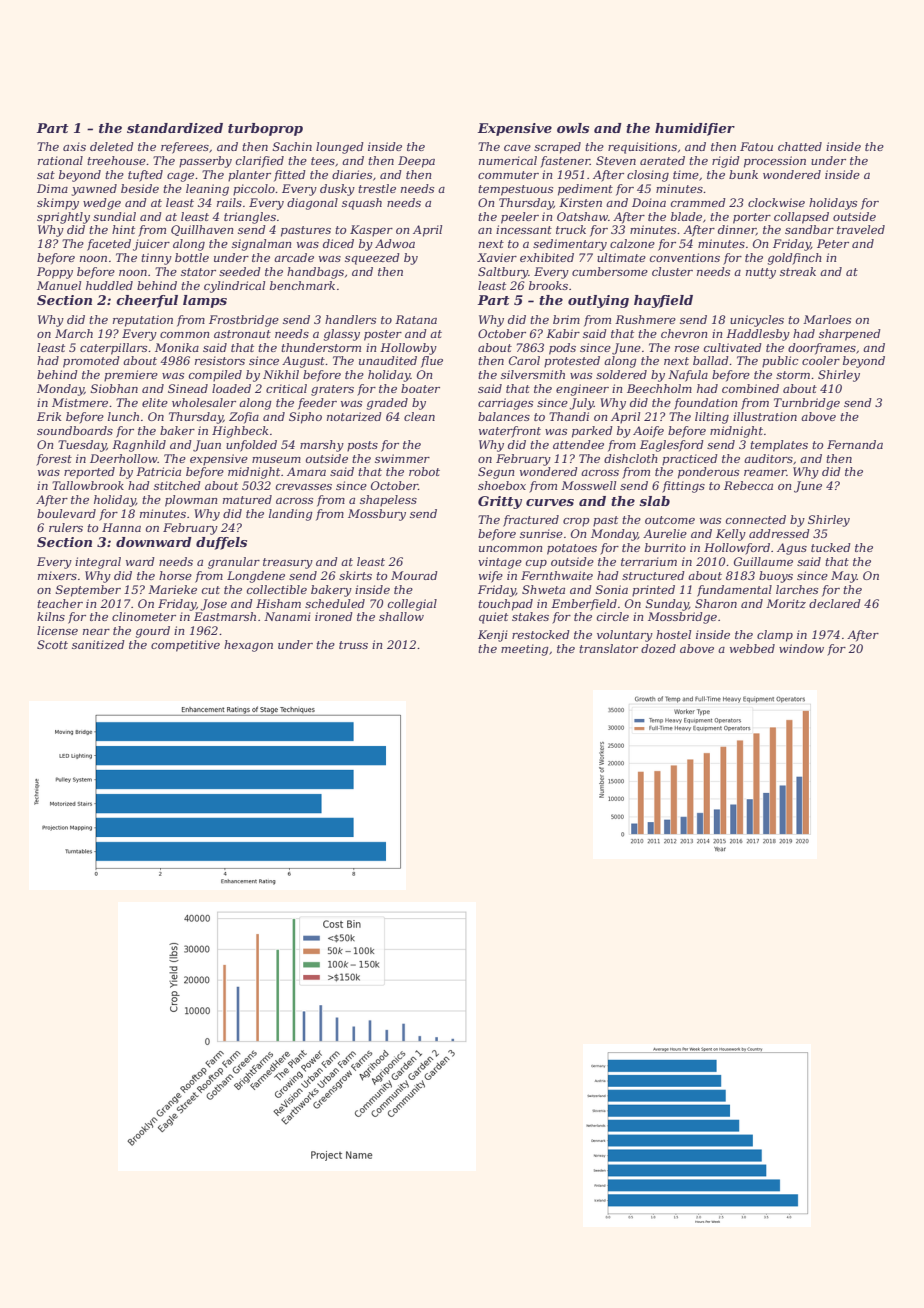 Image resolution: width=924 pixels, height=1308 pixels. Describe the element at coordinates (775, 162) in the screenshot. I see `procession` at that location.
